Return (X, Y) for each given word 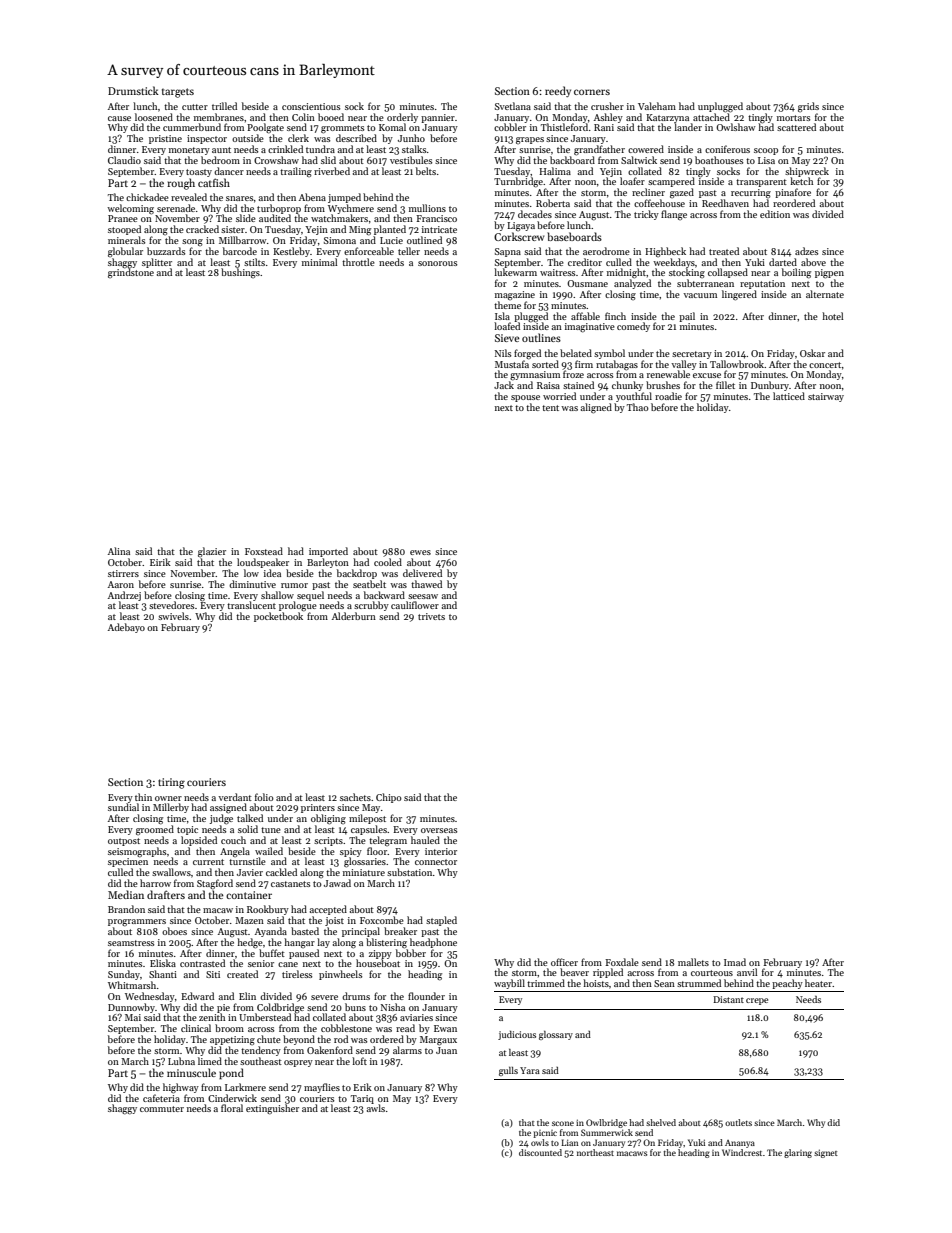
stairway (826, 397)
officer (564, 962)
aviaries (416, 1017)
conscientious (311, 106)
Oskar (812, 353)
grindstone (131, 273)
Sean (664, 983)
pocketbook (278, 617)
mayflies (322, 1088)
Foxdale (622, 962)
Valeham (657, 106)
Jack (504, 385)
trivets (431, 616)
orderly (402, 118)
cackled (281, 872)
